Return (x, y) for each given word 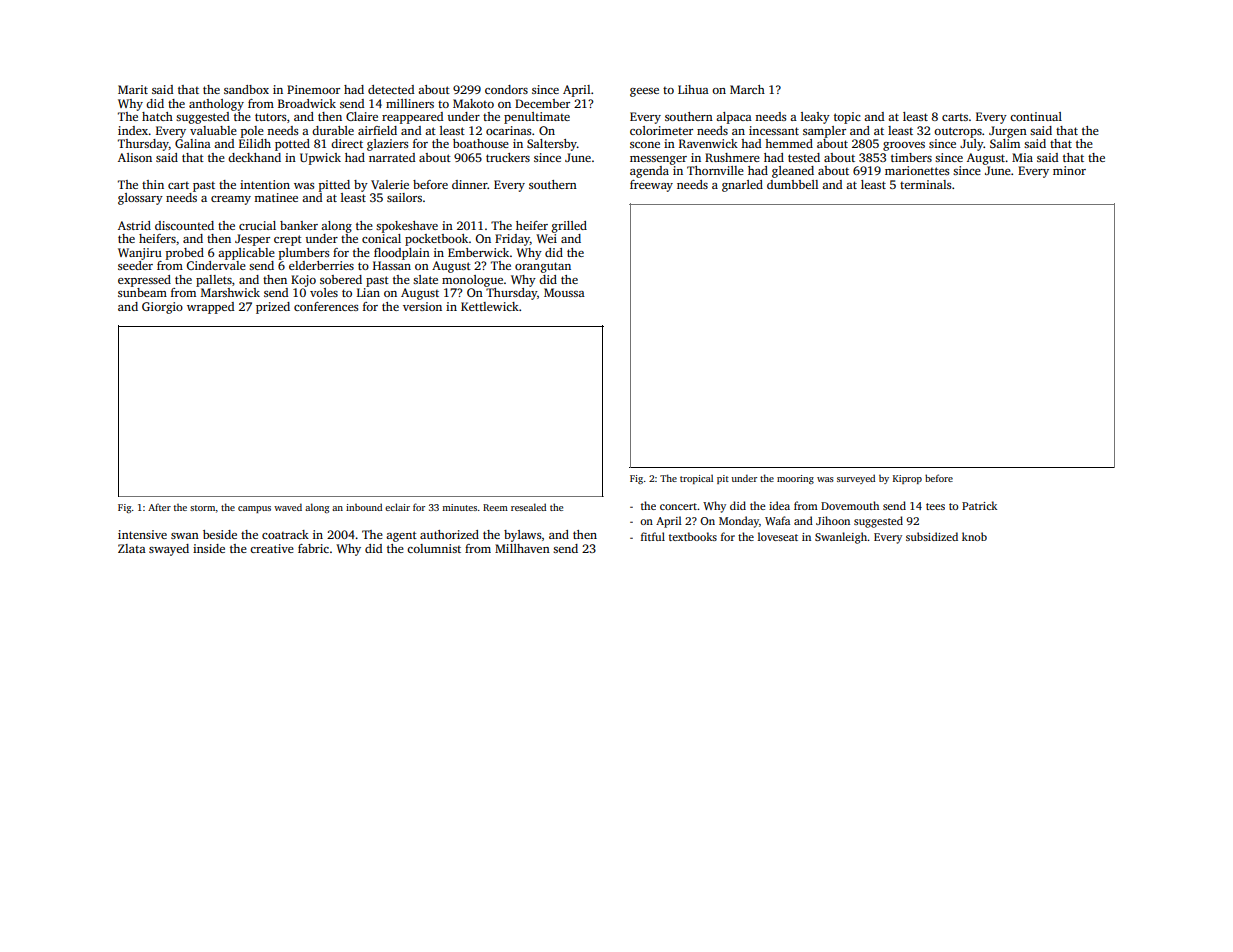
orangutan (543, 267)
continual (1036, 116)
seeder (135, 265)
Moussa (564, 292)
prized (273, 308)
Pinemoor (313, 89)
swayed (169, 550)
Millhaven (522, 548)
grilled (569, 227)
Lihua (693, 89)
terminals (925, 184)
